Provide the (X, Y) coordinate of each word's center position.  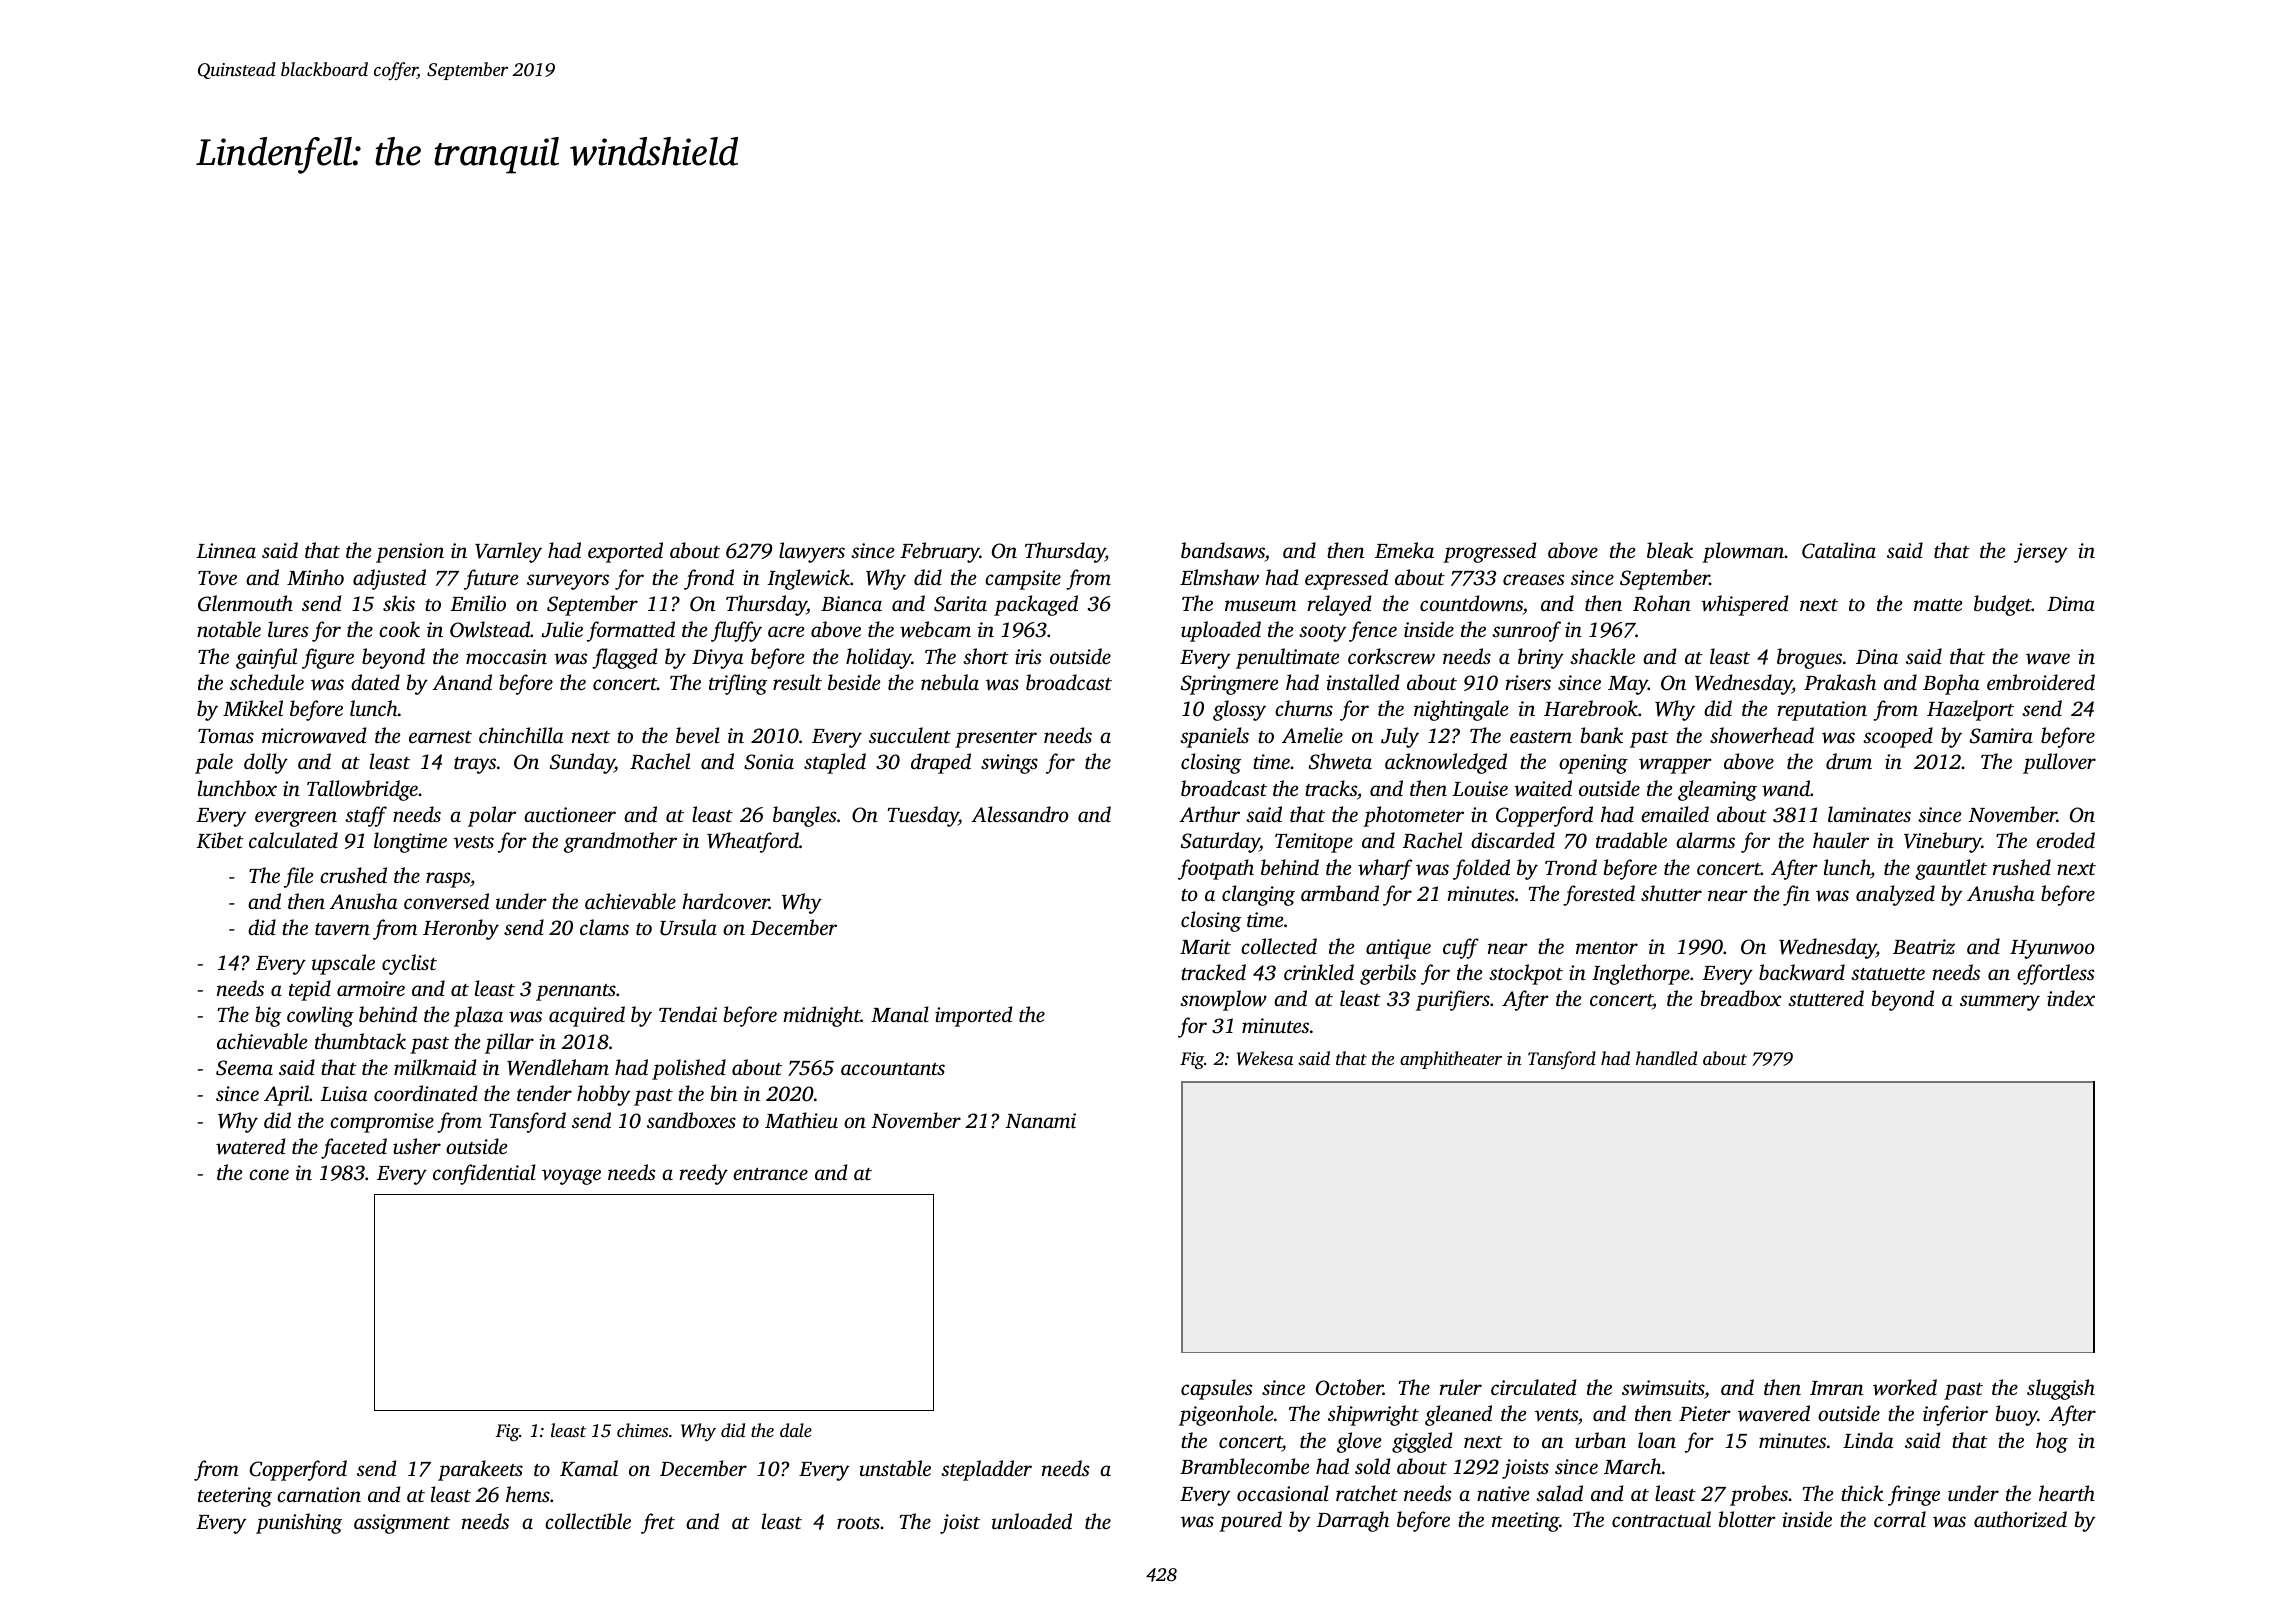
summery (2000, 1003)
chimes (642, 1430)
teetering (235, 1497)
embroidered (2041, 682)
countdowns (1471, 603)
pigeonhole (1226, 1415)
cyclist (409, 964)
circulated (1533, 1387)
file (298, 877)
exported (625, 552)
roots (858, 1523)
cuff (1461, 948)
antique (1398, 949)
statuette (1888, 974)
